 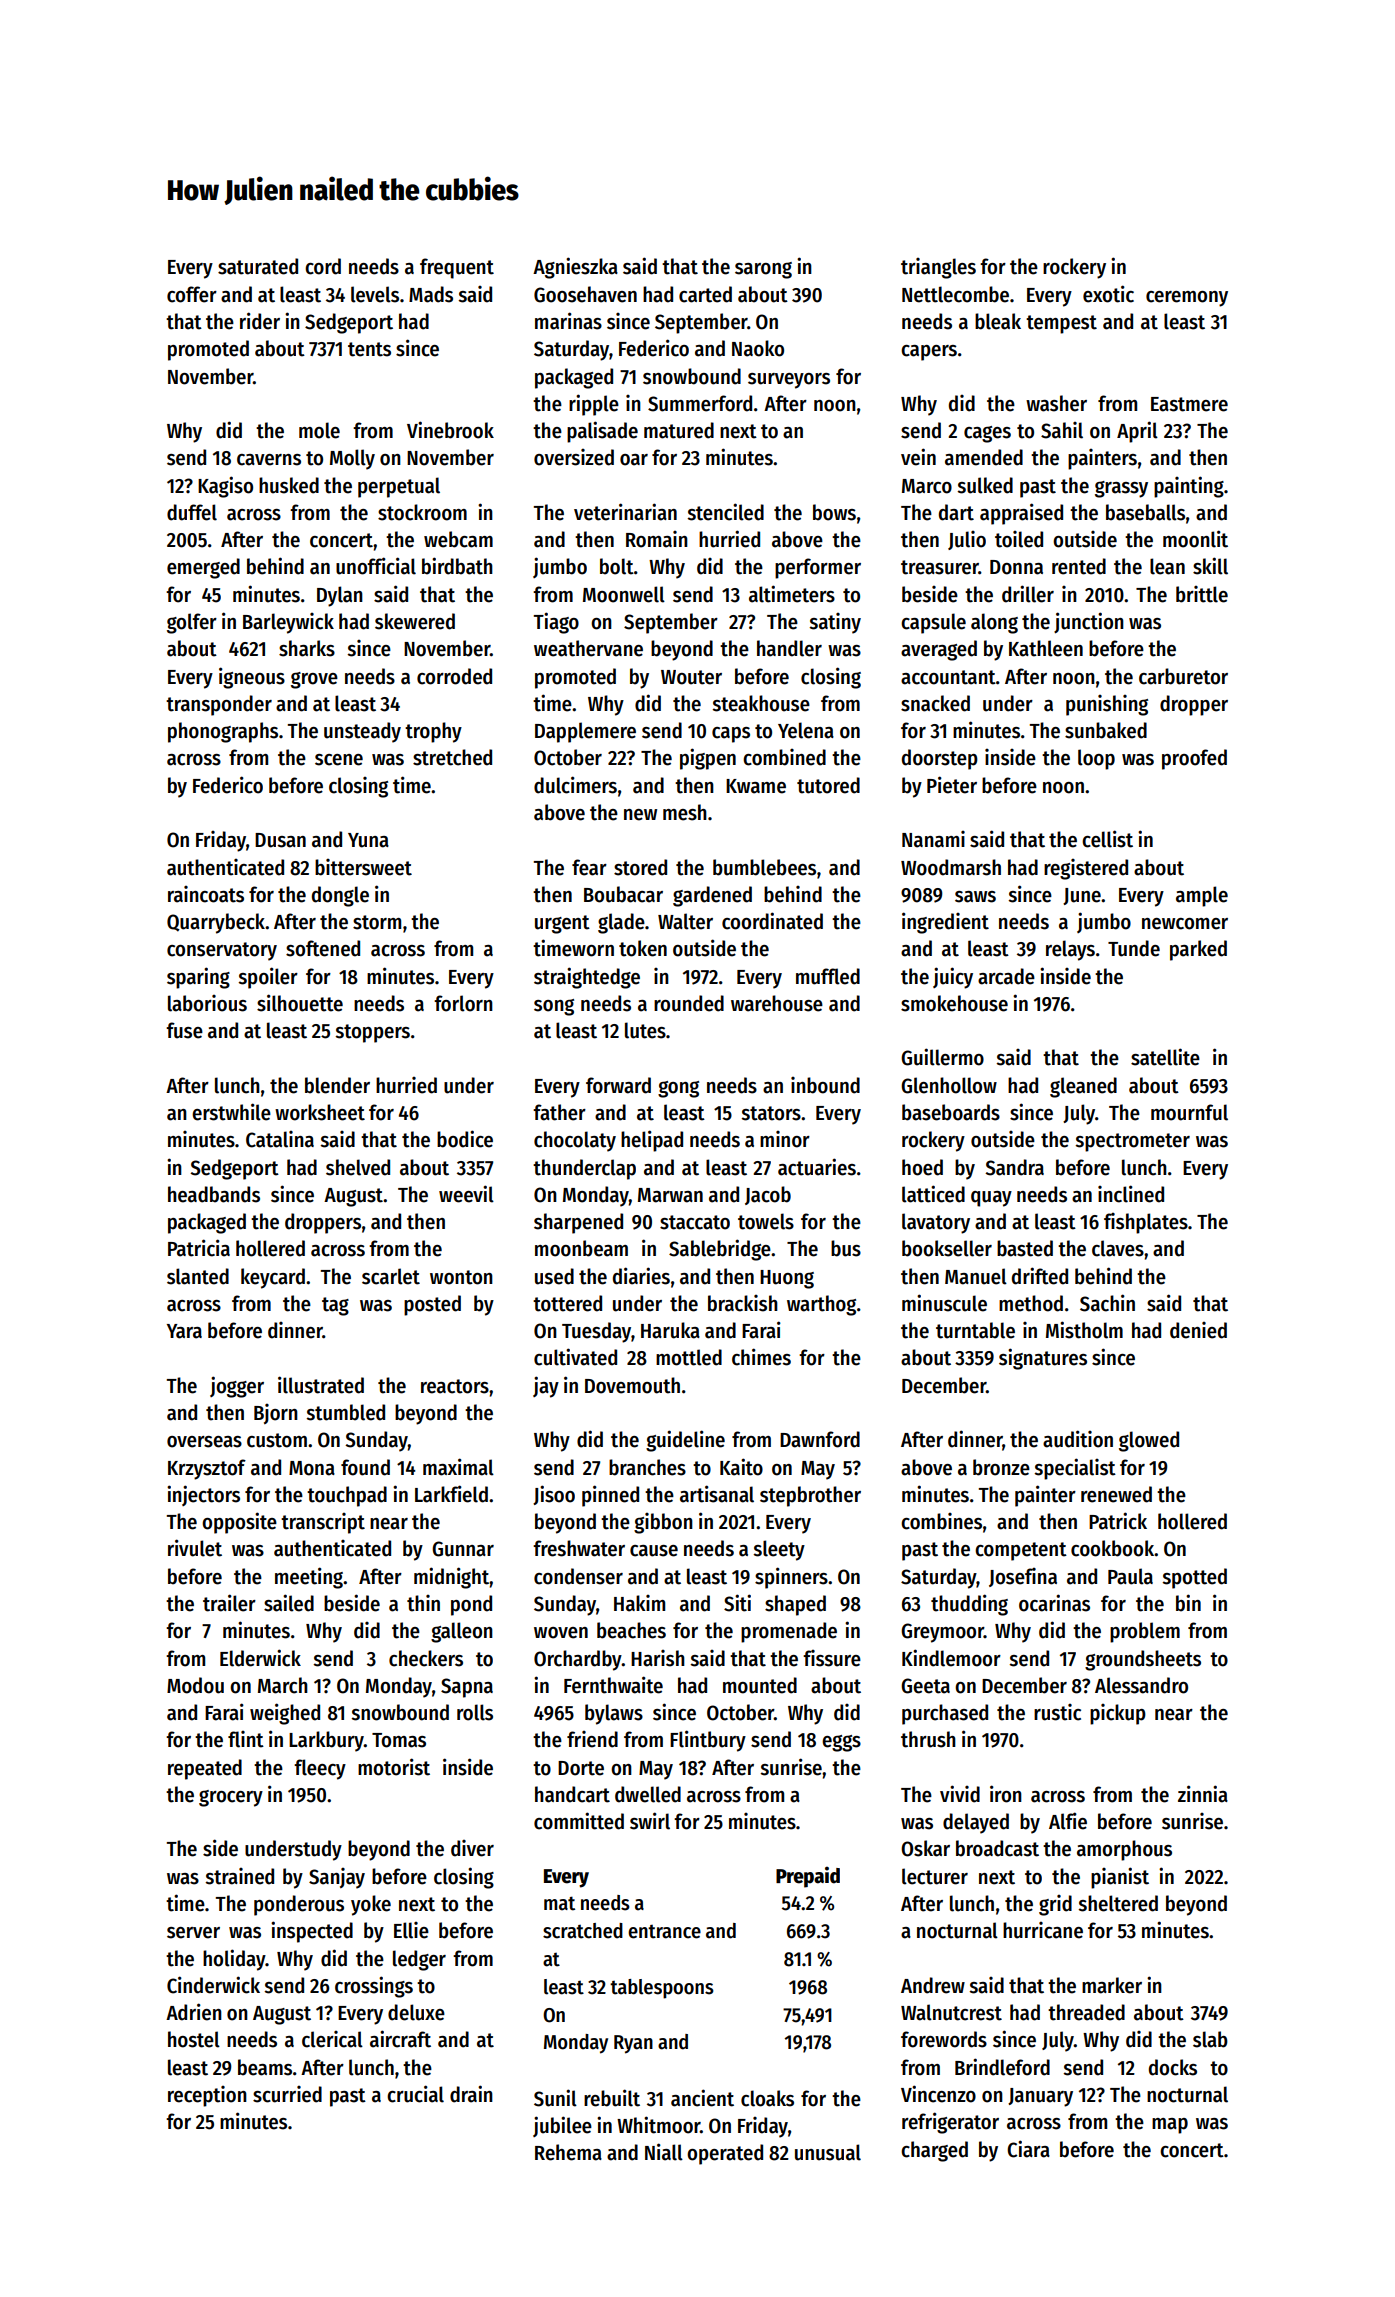 I want to click on pianist, so click(x=1120, y=1878).
